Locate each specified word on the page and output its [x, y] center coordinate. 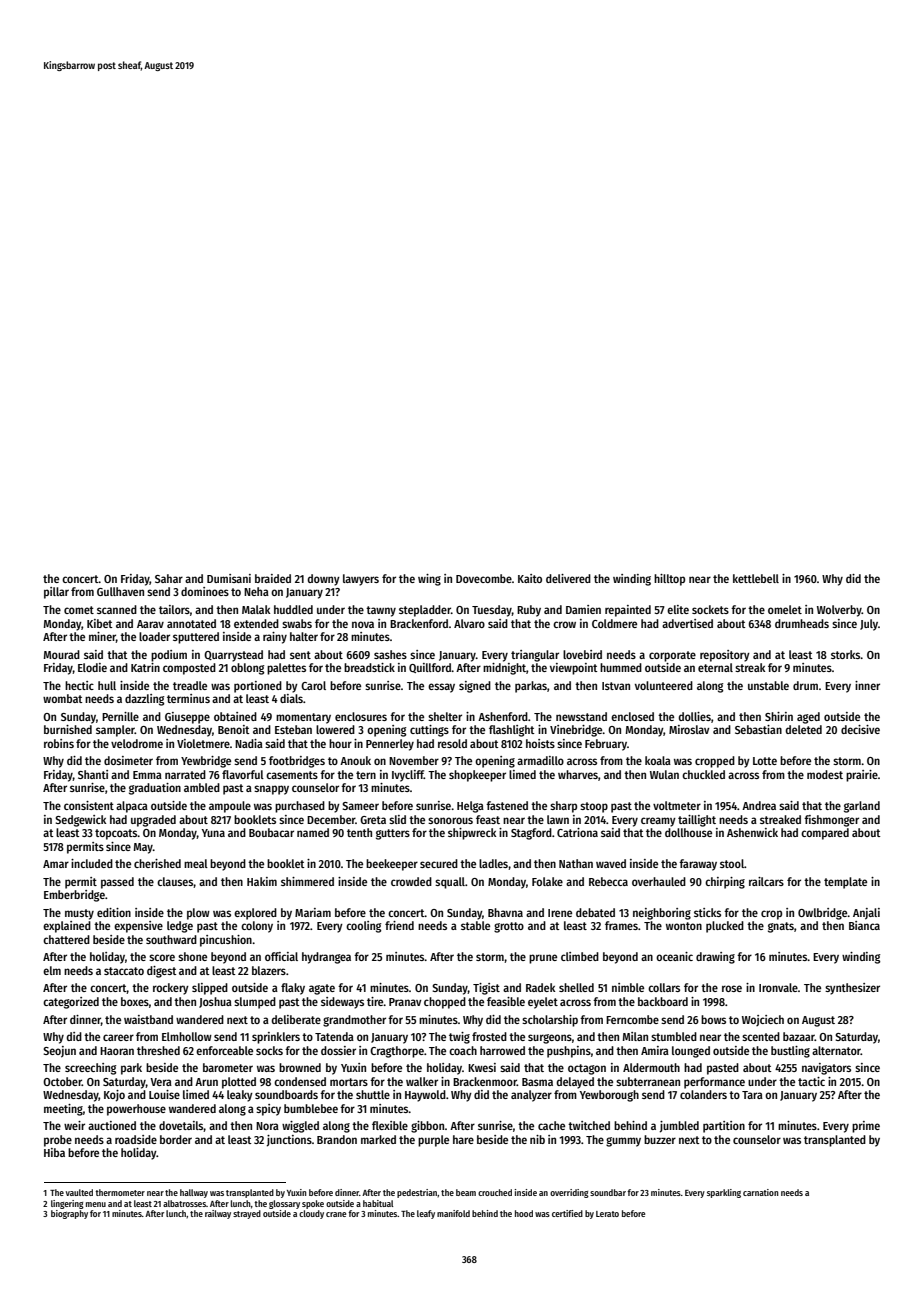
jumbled [679, 1127]
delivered [568, 578]
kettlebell [756, 578]
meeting [63, 1110]
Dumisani [229, 578]
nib [537, 1139]
